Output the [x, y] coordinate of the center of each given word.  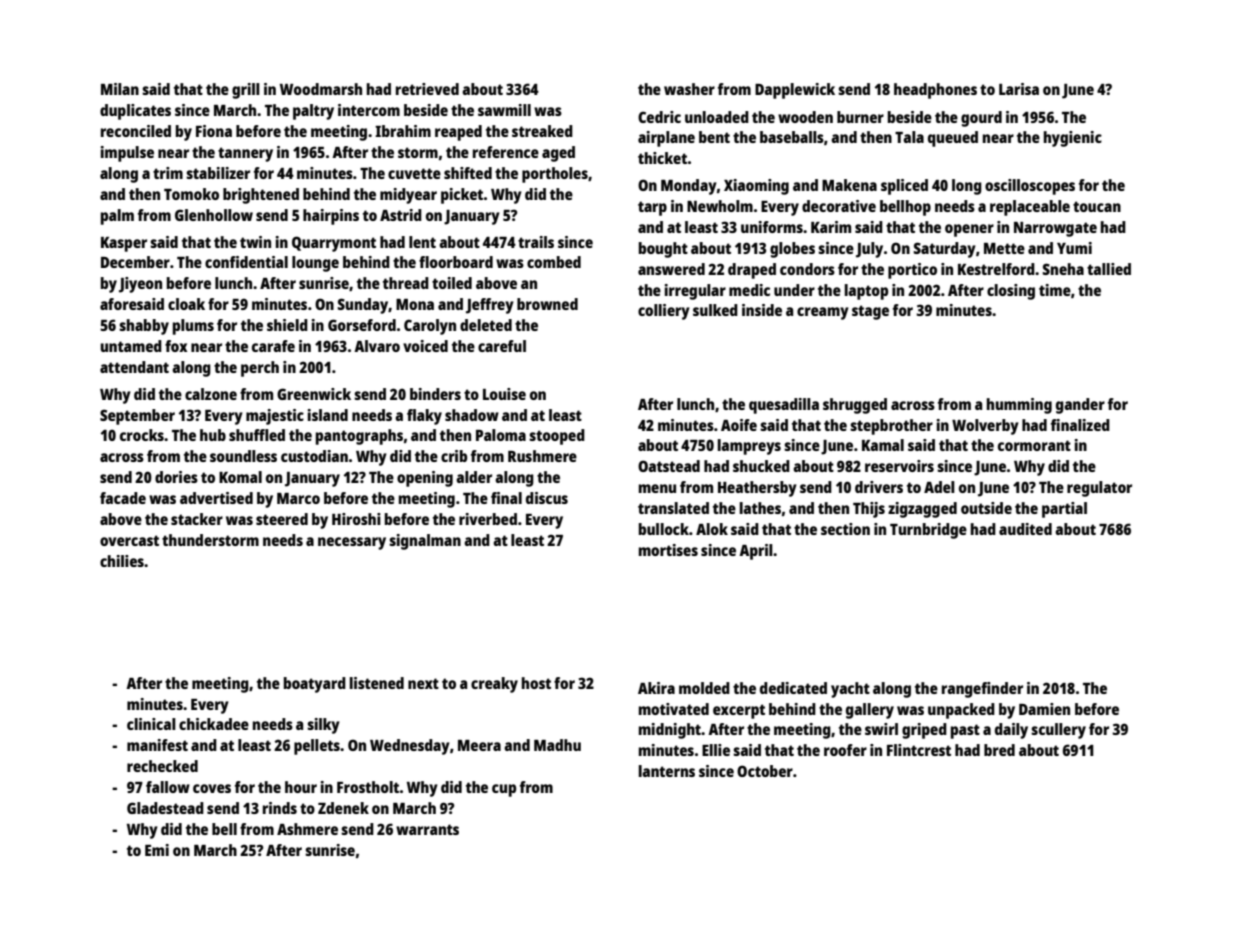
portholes [555, 175]
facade [123, 498]
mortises [668, 550]
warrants [427, 829]
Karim [831, 227]
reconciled [136, 131]
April [756, 552]
